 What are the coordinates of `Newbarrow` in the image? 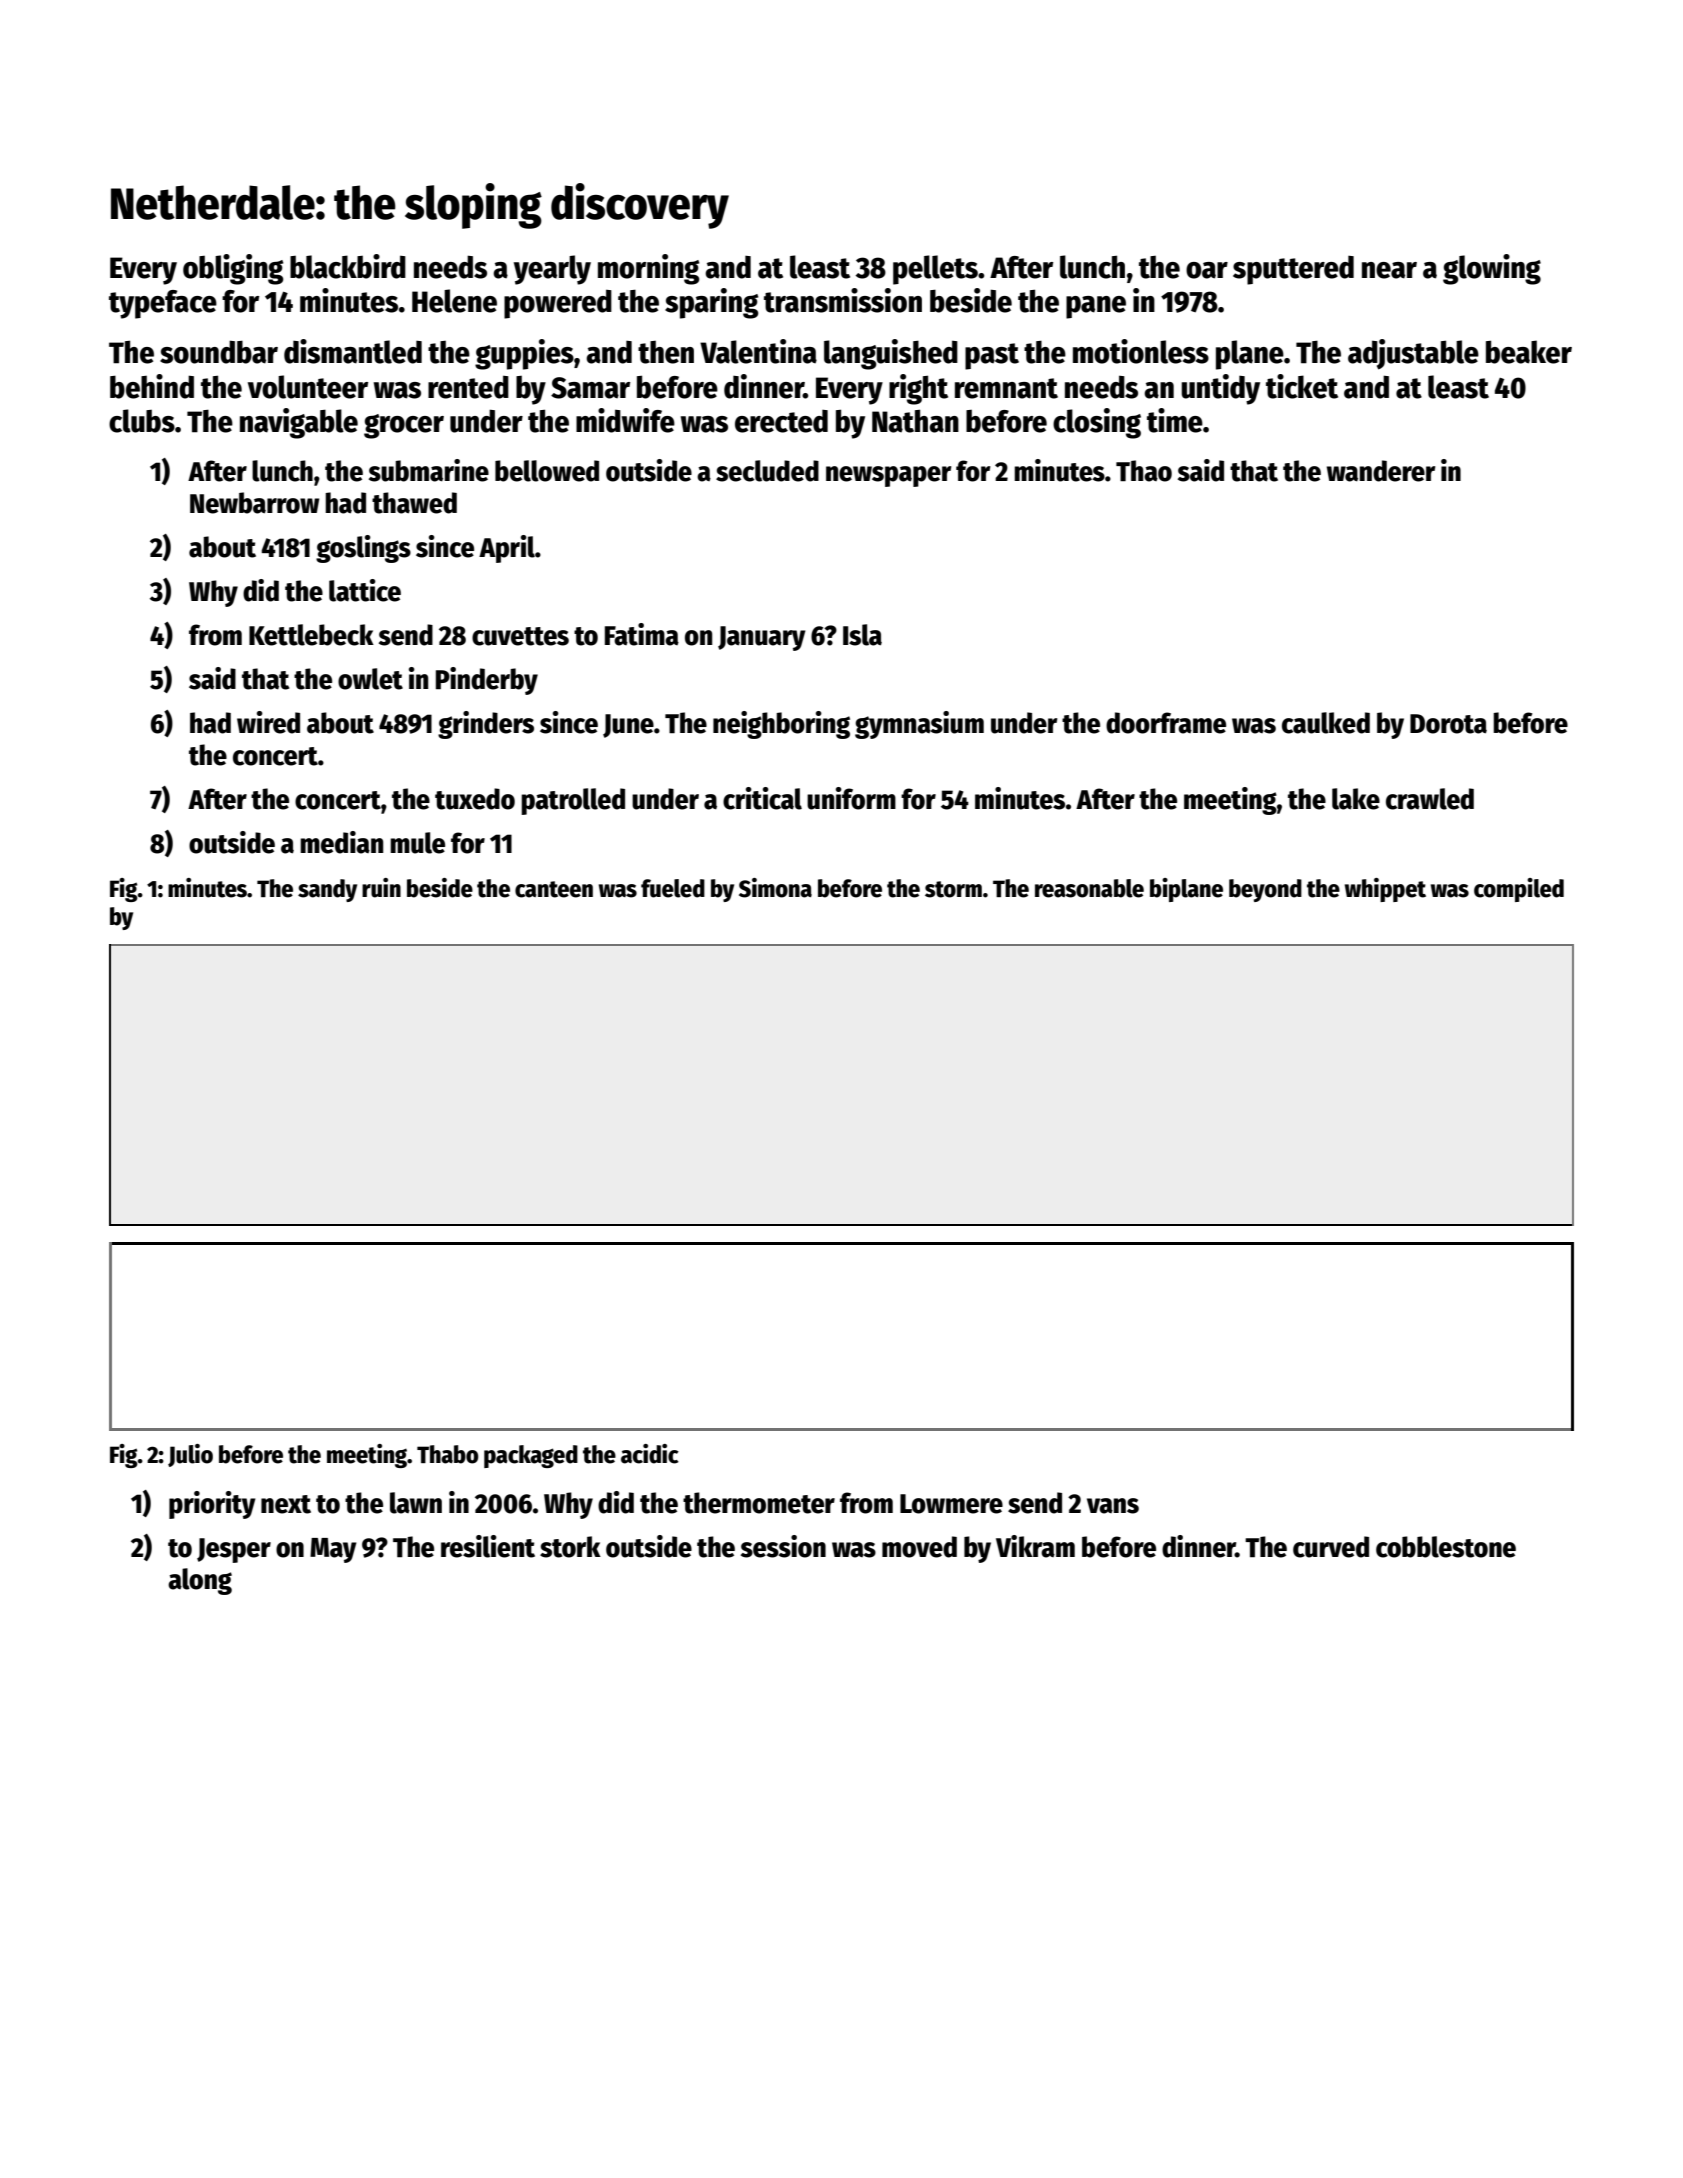 It's located at (254, 503).
